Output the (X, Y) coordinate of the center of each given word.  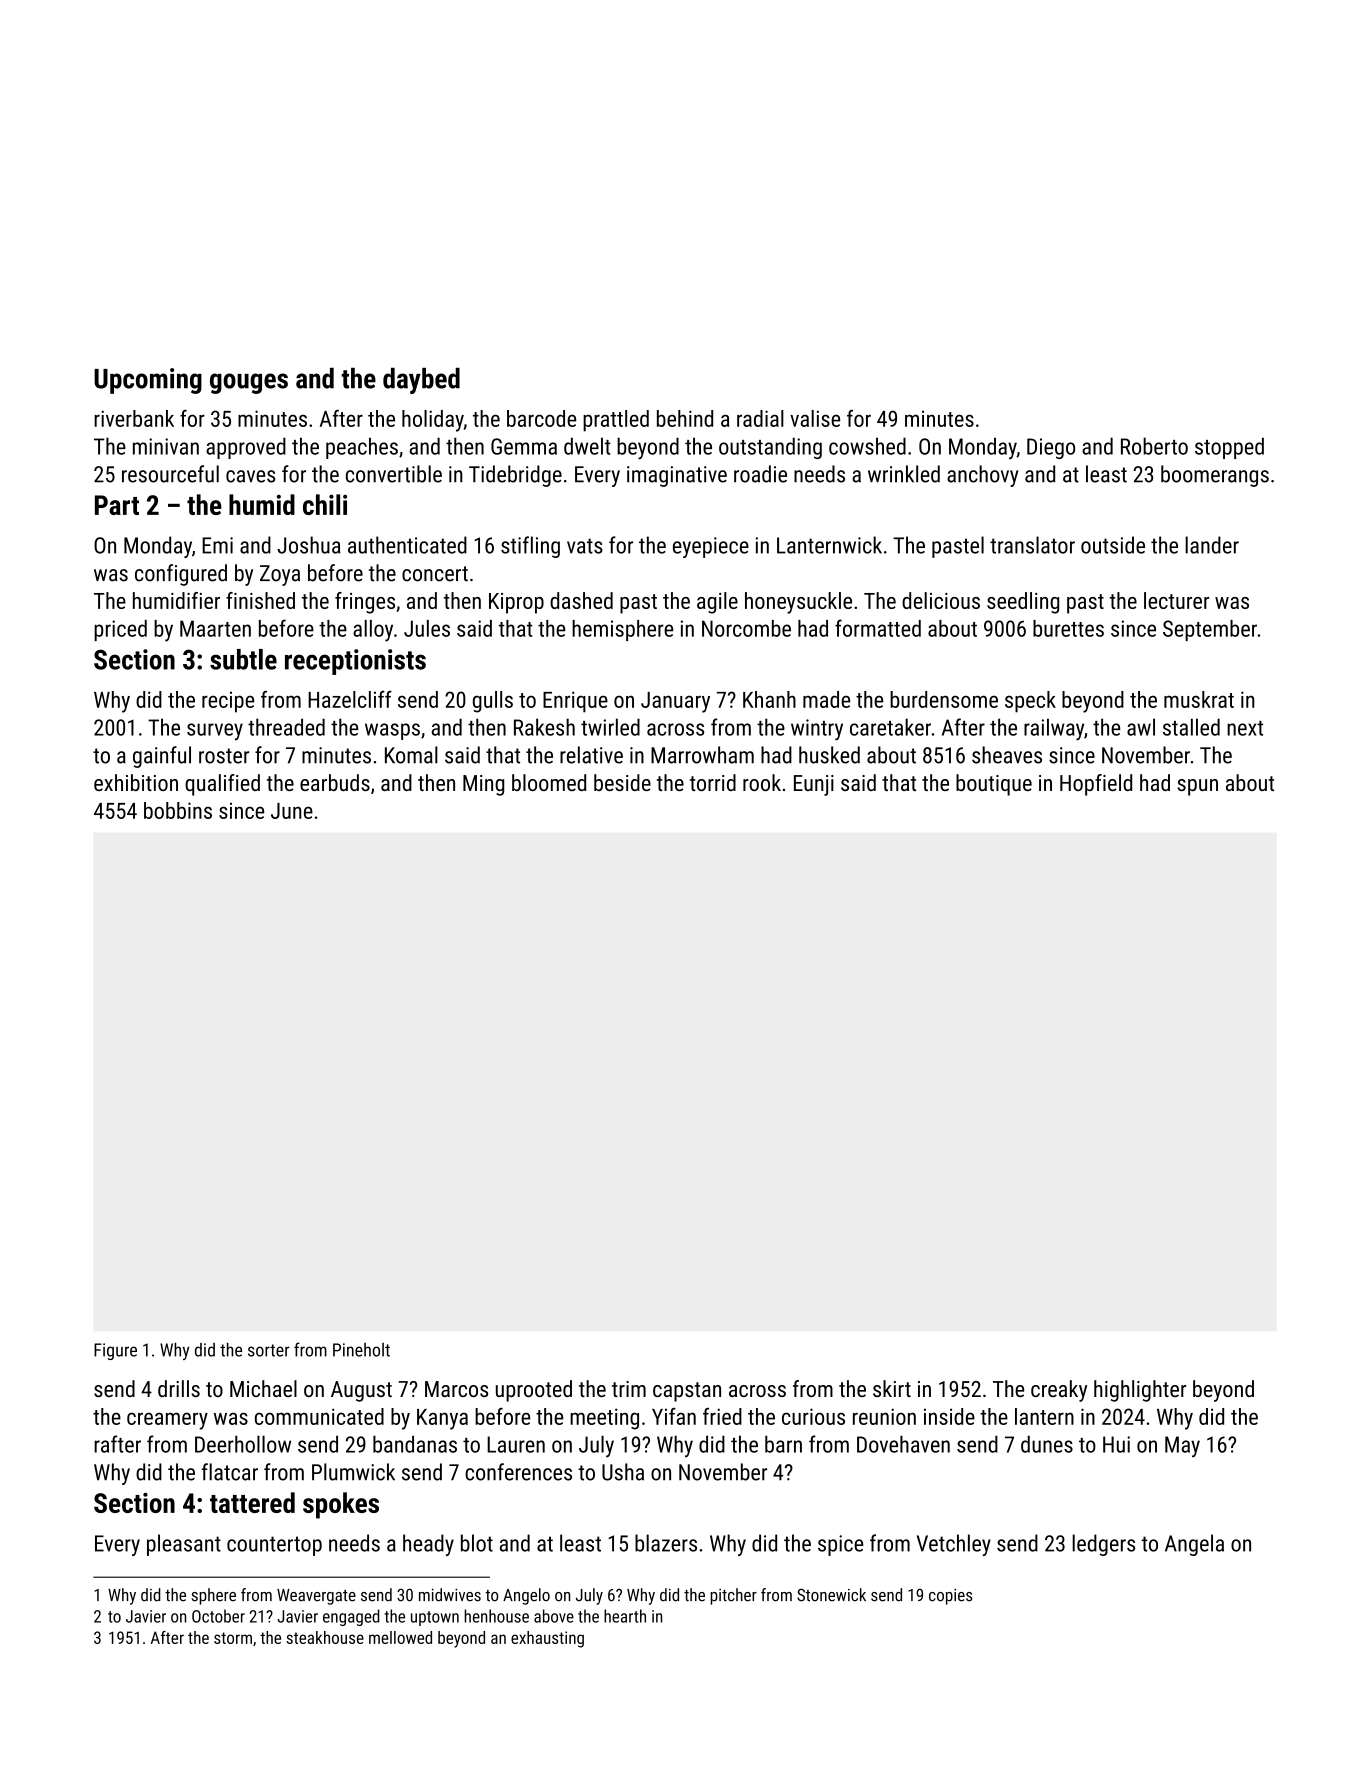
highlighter (1140, 1391)
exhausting (547, 1639)
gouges (249, 383)
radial (760, 418)
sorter (269, 1350)
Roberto (1154, 446)
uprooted (534, 1391)
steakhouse (325, 1637)
